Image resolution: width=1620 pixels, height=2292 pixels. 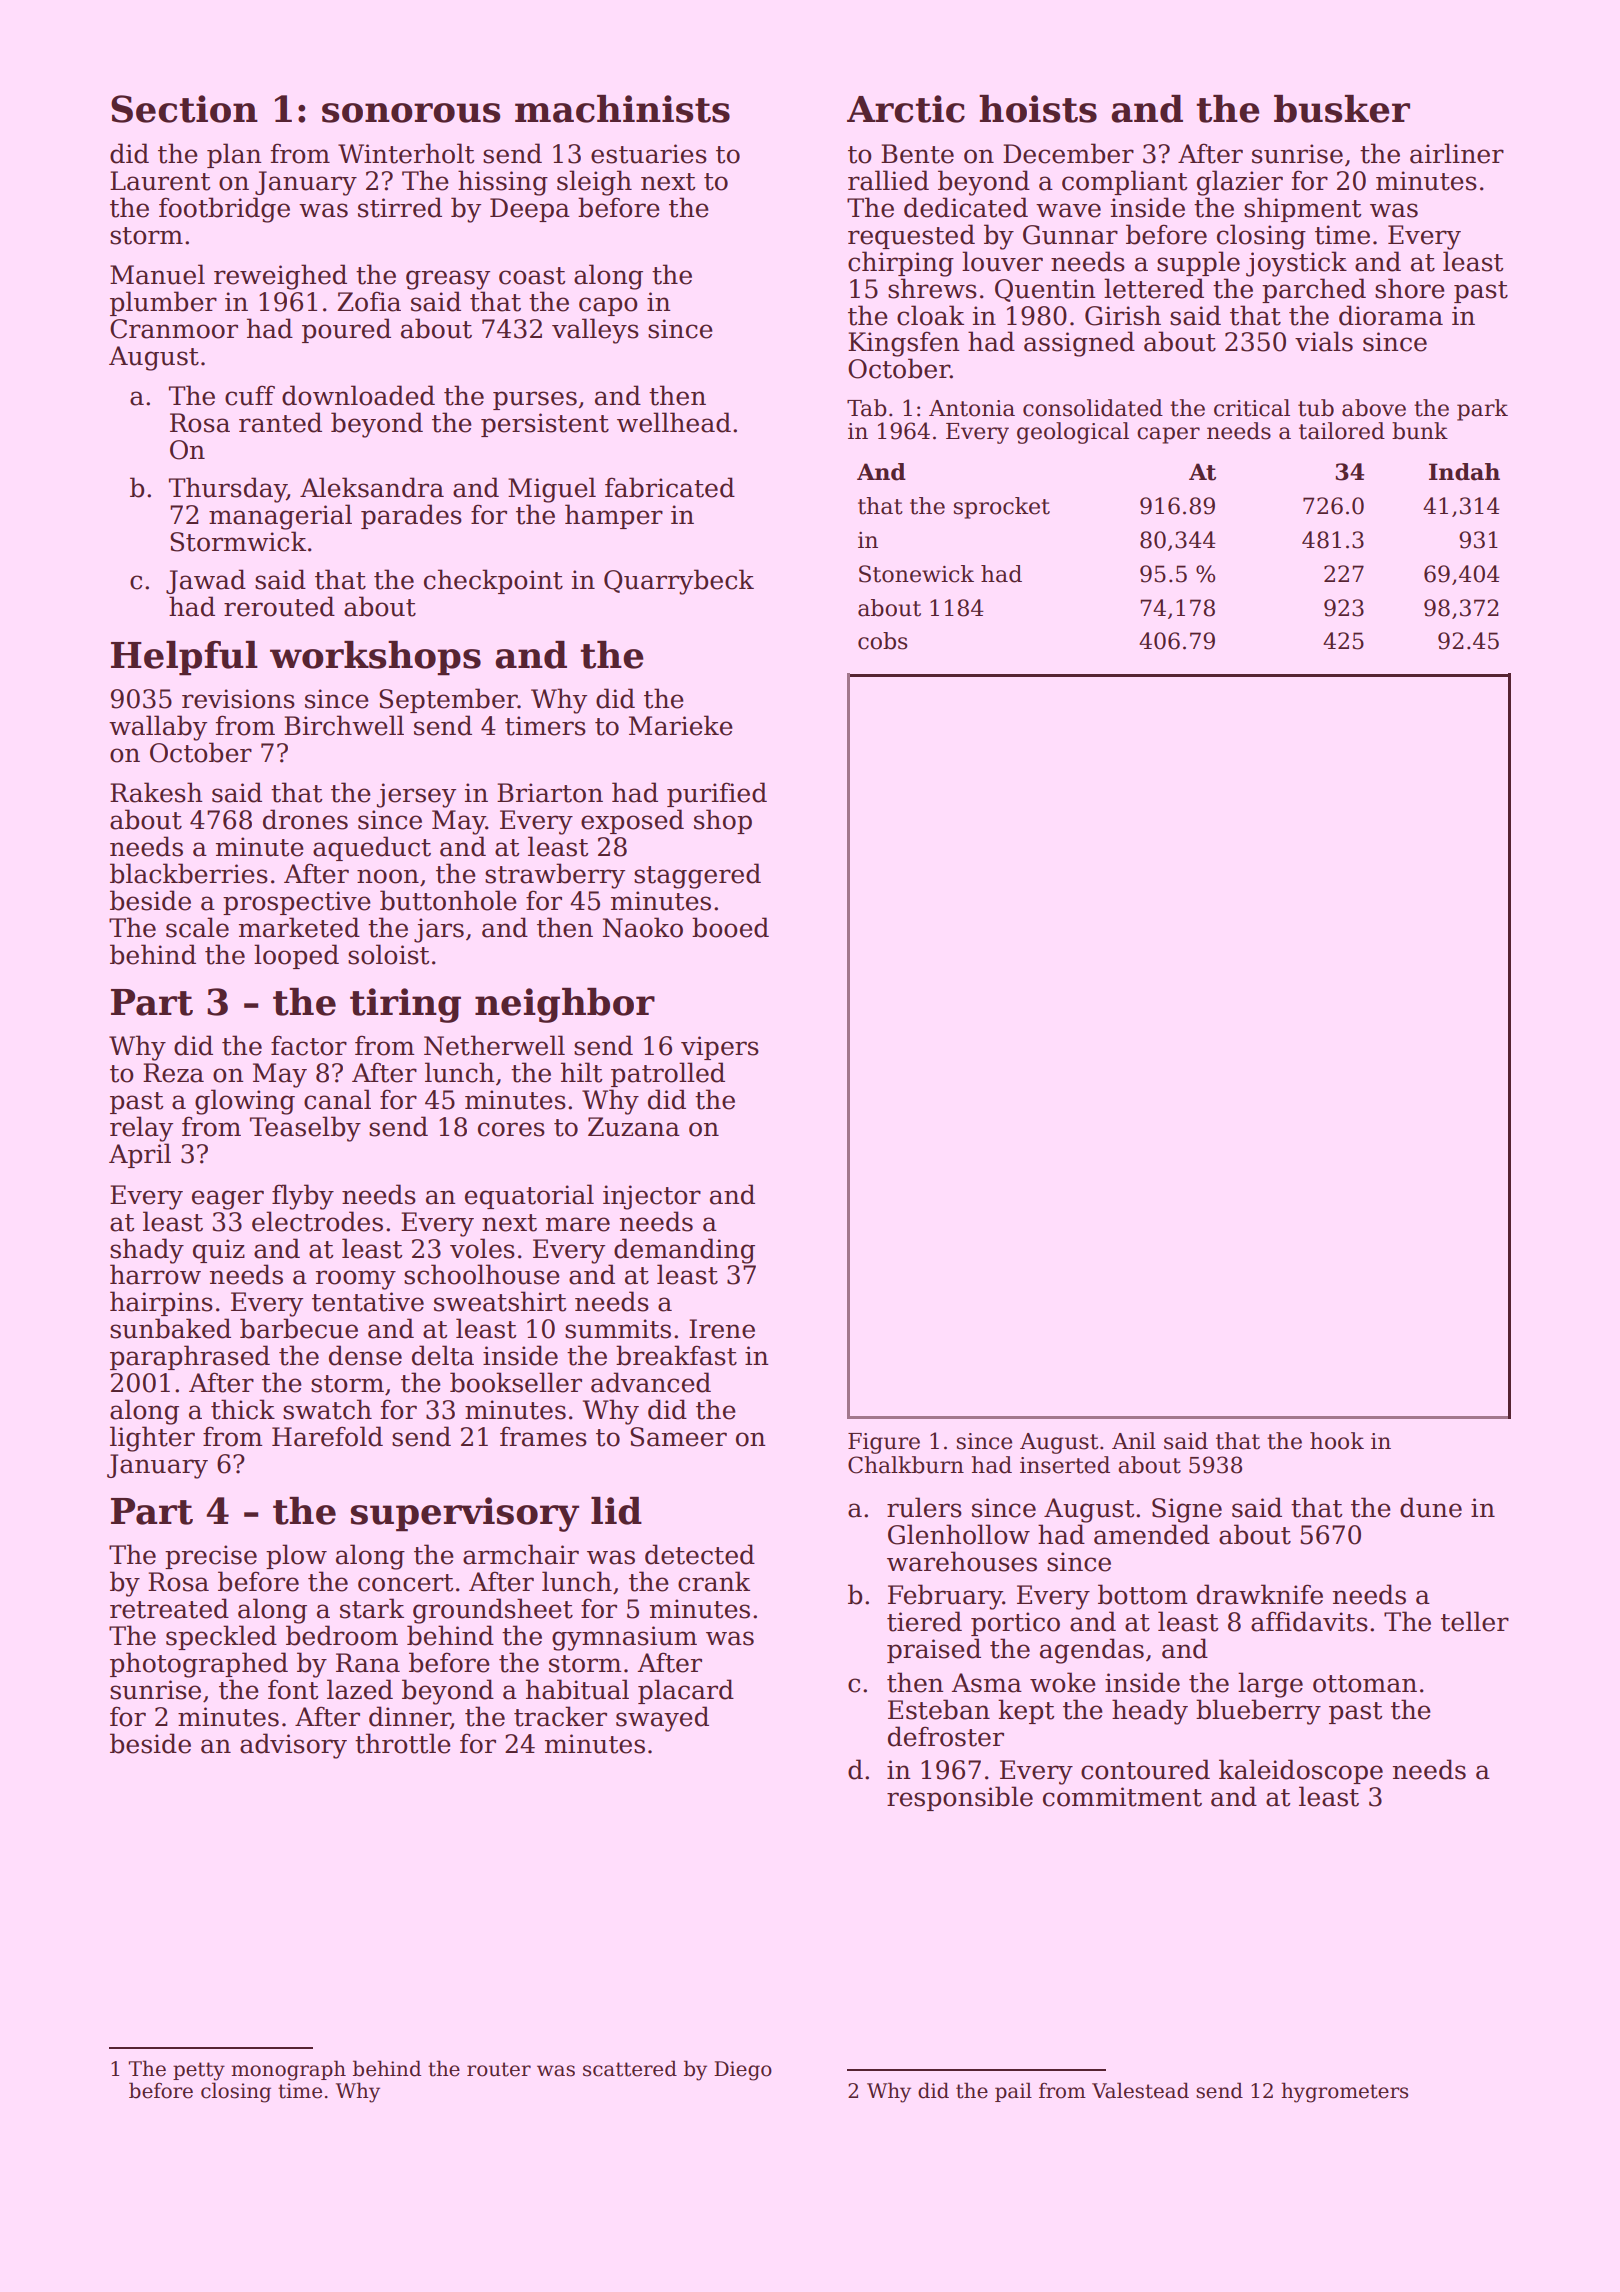 What do you see at coordinates (1337, 1441) in the screenshot?
I see `hook` at bounding box center [1337, 1441].
